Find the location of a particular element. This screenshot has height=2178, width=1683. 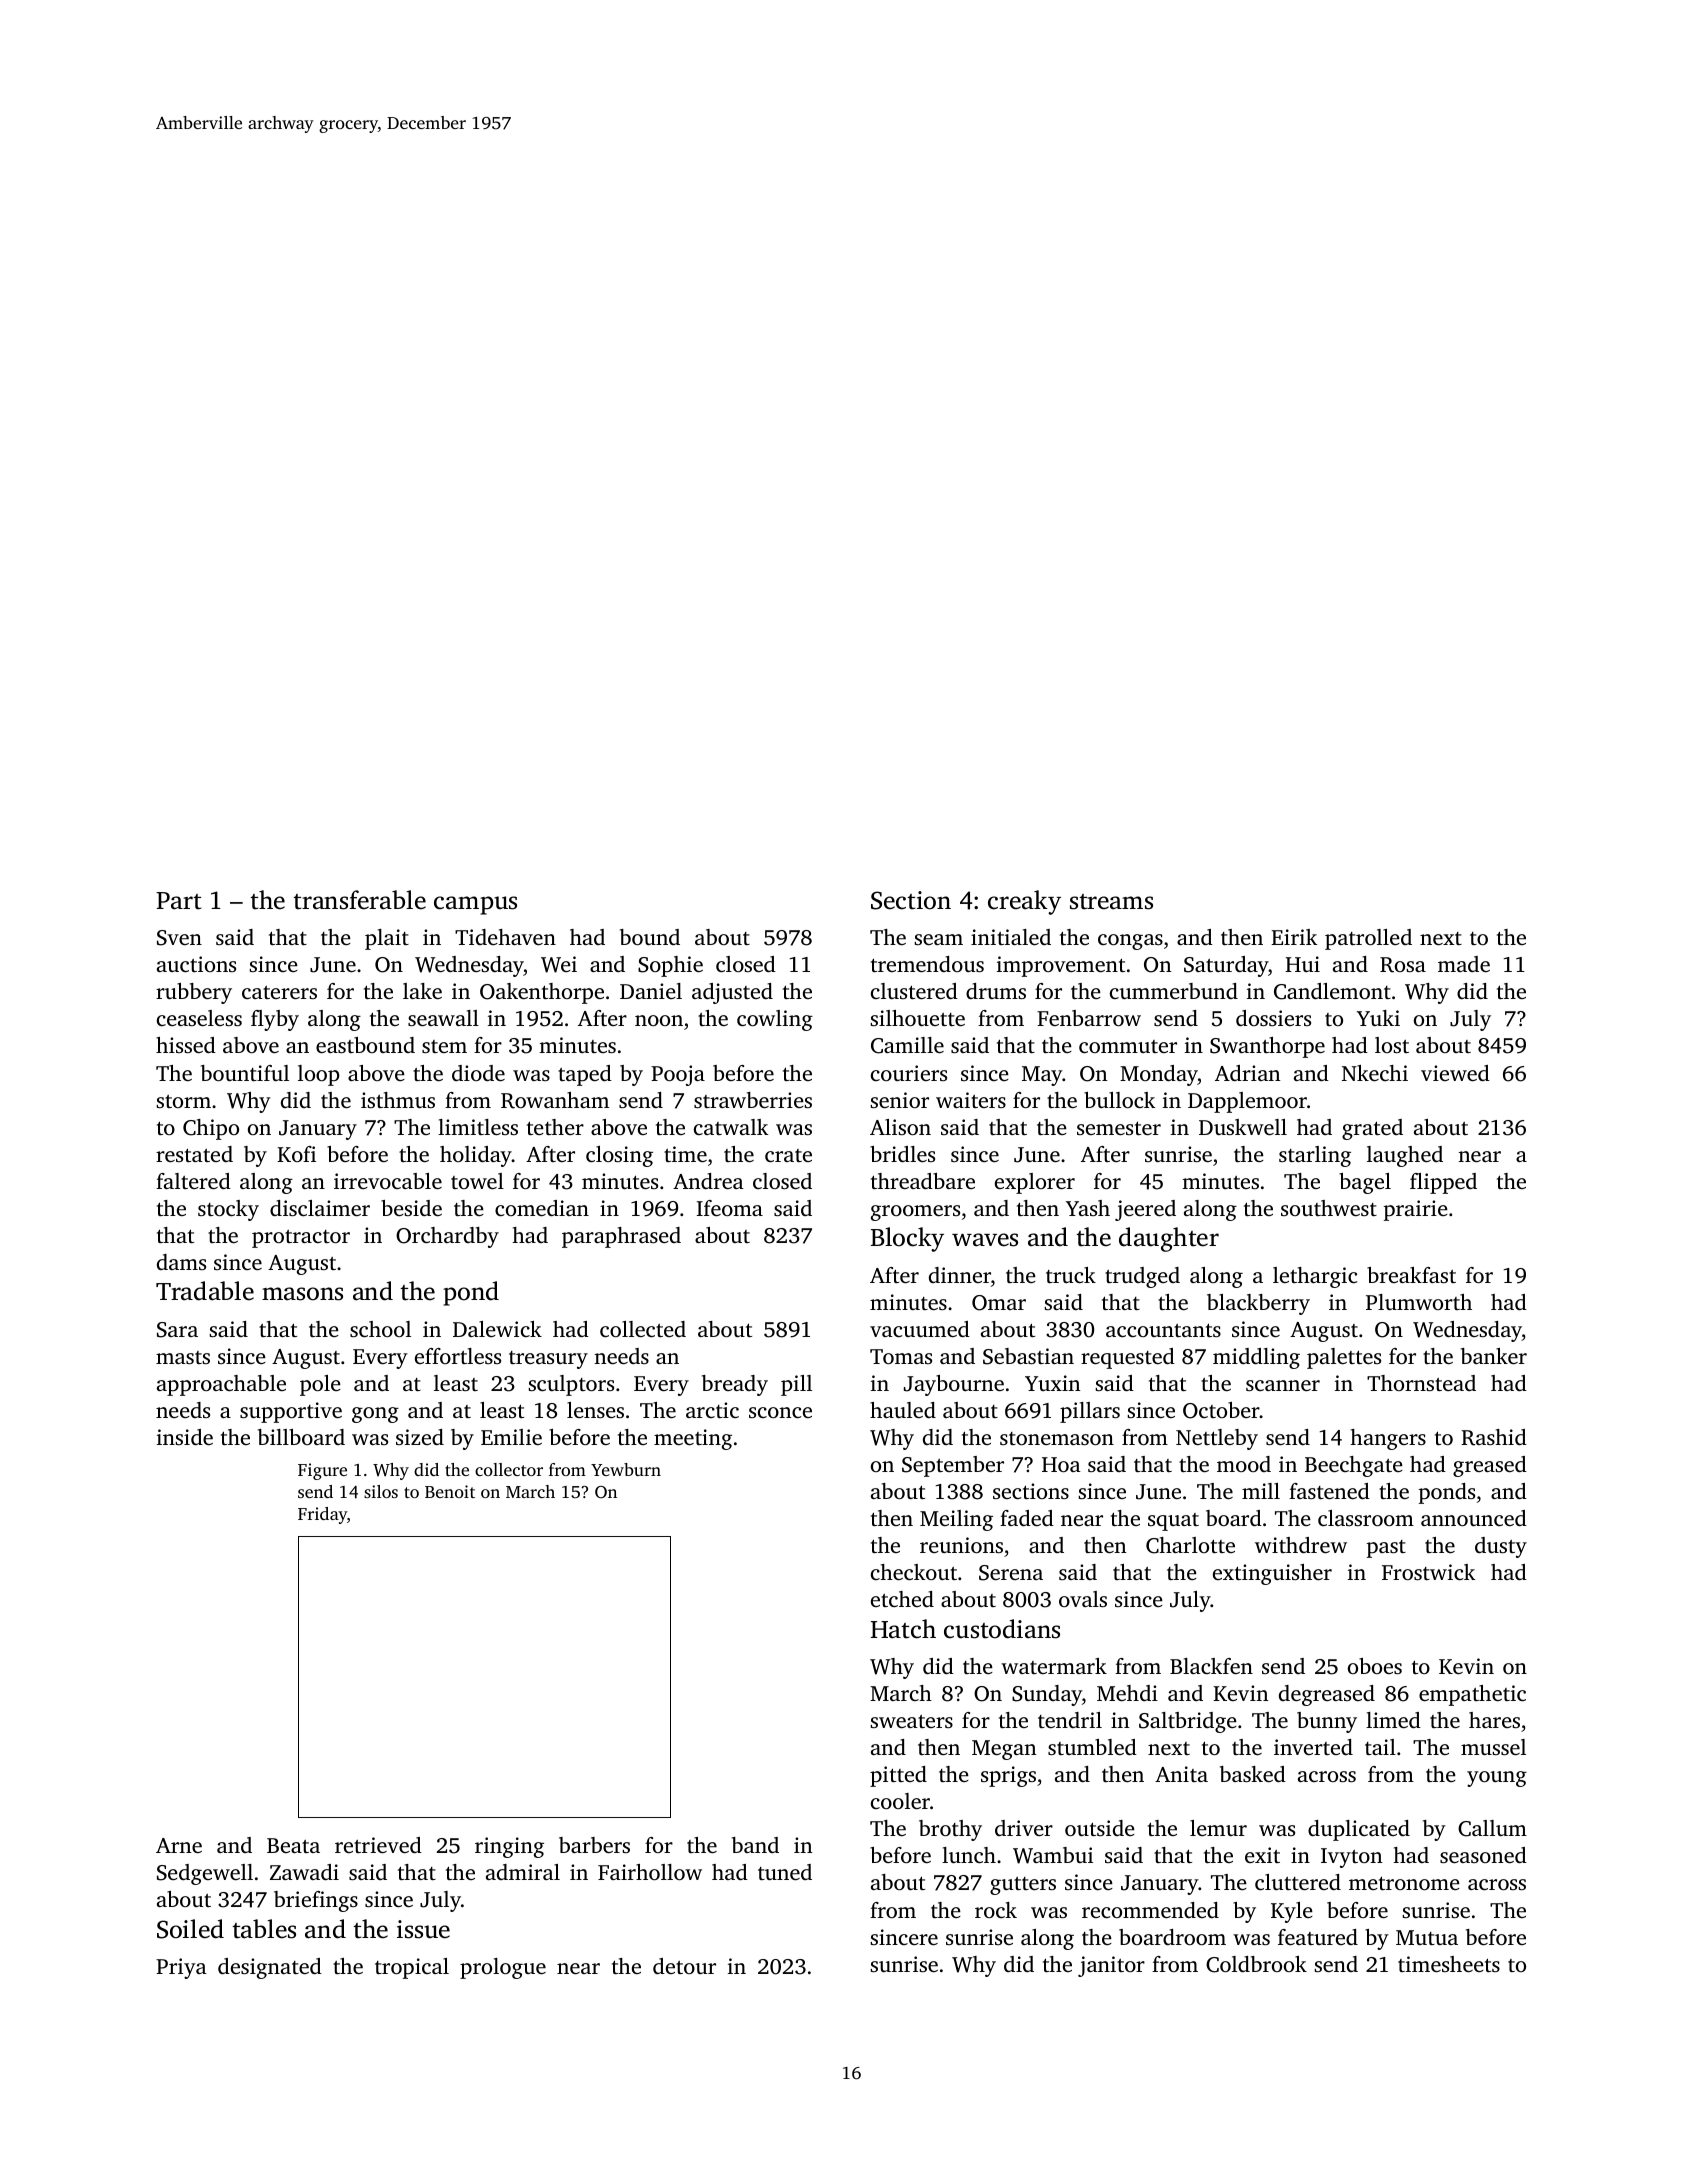

Nkechi is located at coordinates (1375, 1073).
